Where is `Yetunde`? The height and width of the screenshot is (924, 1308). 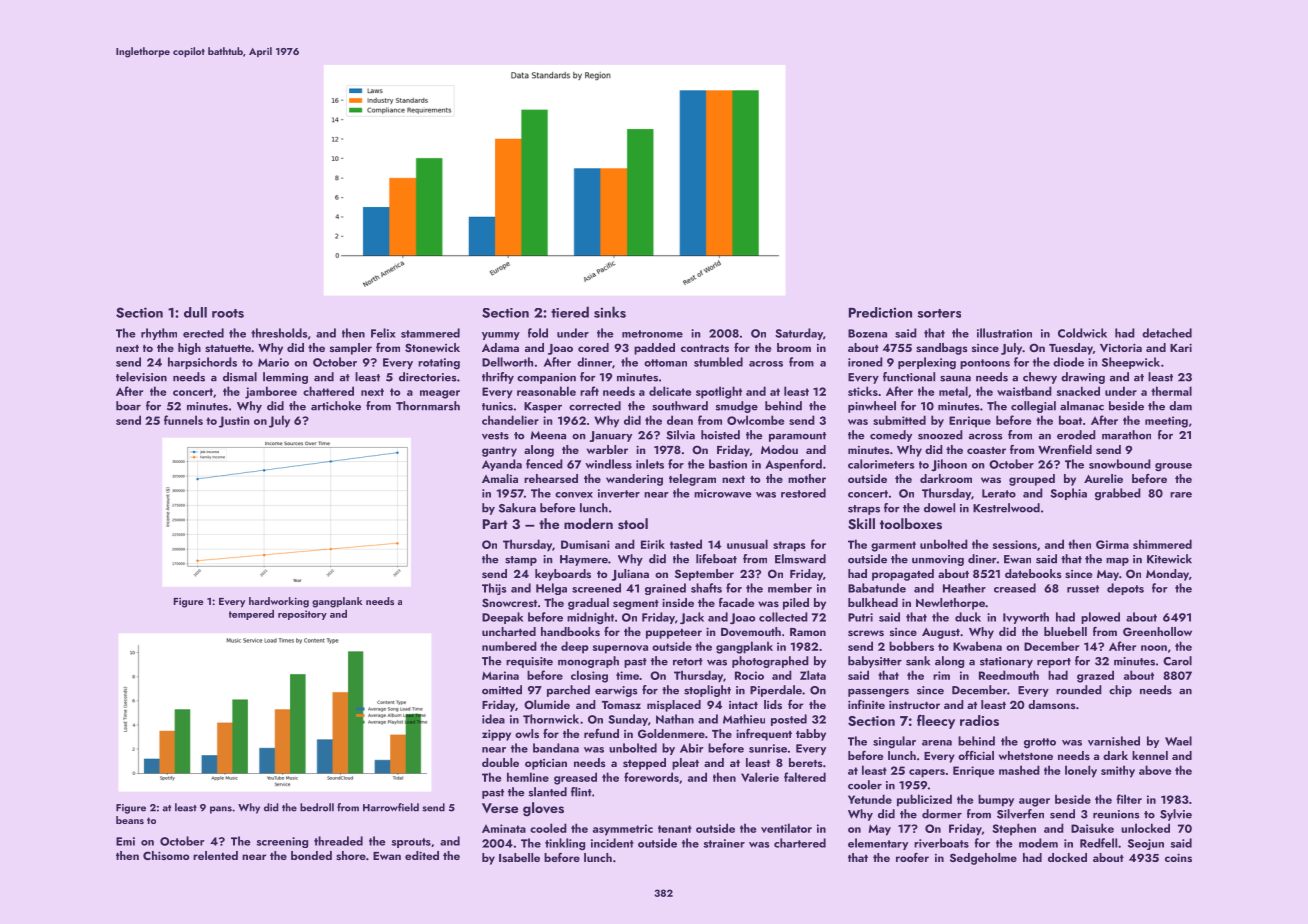 Yetunde is located at coordinates (870, 799).
